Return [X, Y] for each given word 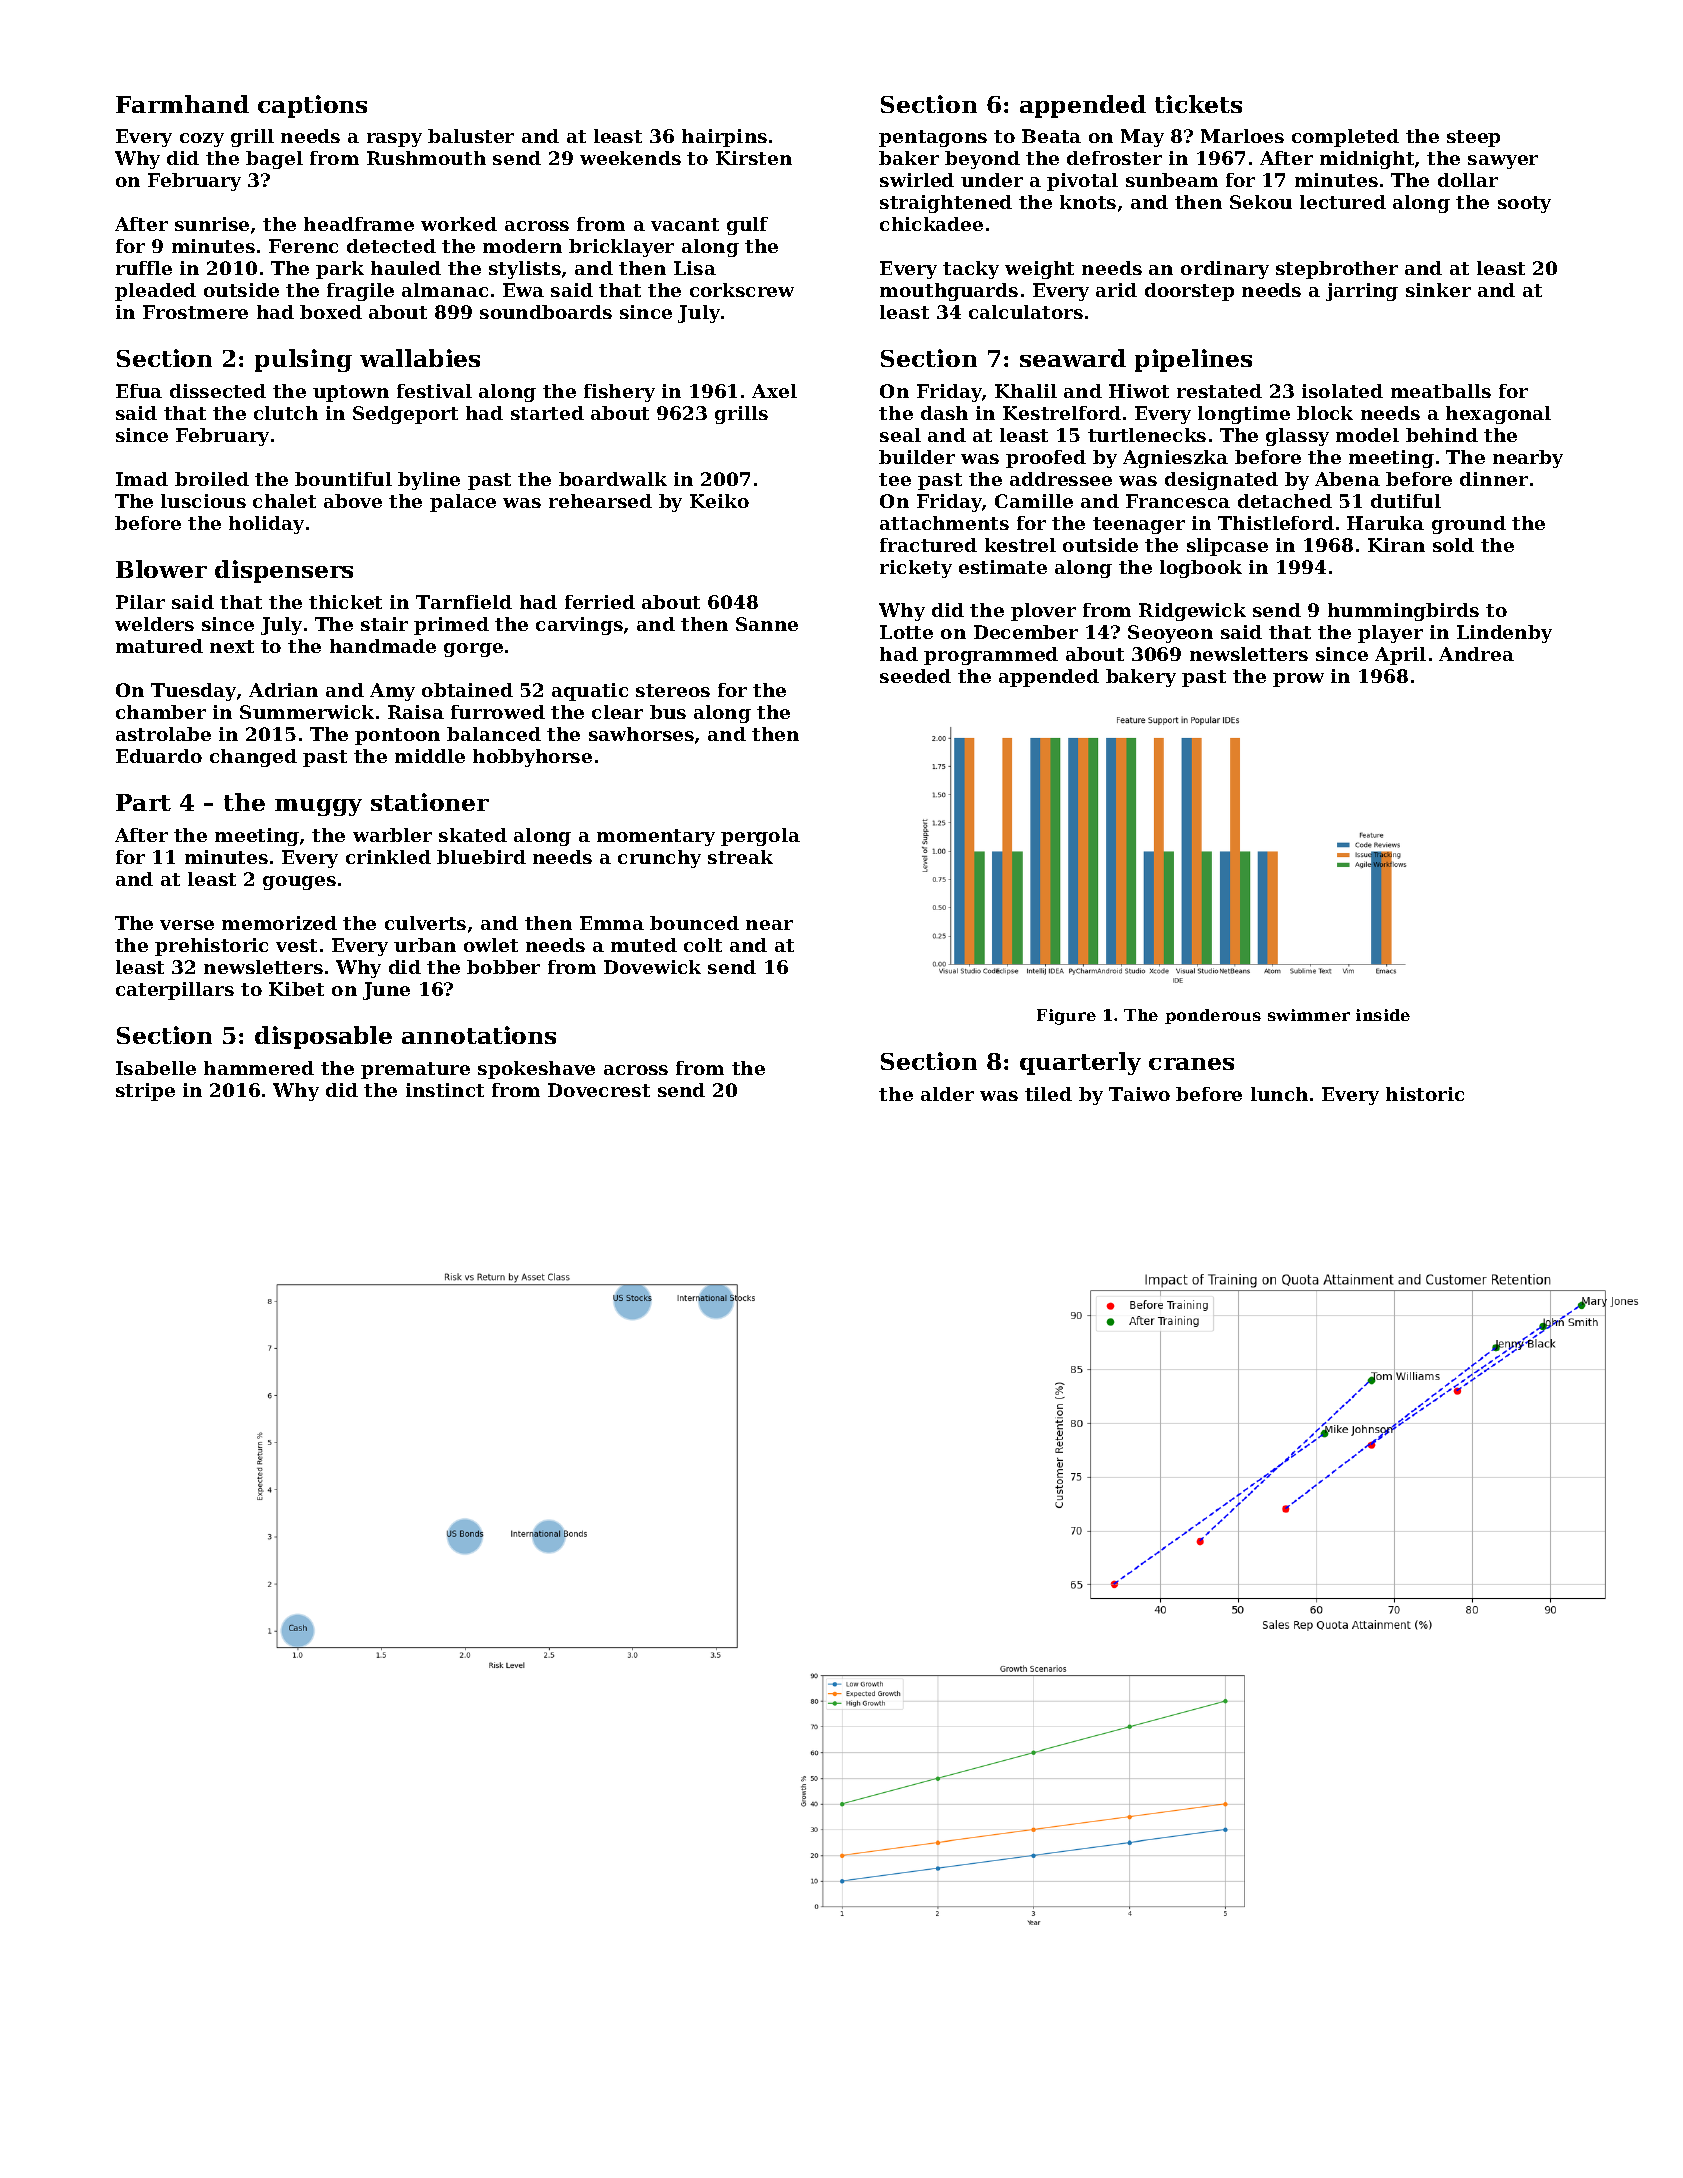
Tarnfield [464, 602]
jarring [1362, 292]
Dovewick [652, 967]
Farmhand [182, 104]
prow [1298, 680]
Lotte [906, 632]
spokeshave [536, 1070]
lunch [1279, 1094]
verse [187, 925]
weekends [630, 158]
